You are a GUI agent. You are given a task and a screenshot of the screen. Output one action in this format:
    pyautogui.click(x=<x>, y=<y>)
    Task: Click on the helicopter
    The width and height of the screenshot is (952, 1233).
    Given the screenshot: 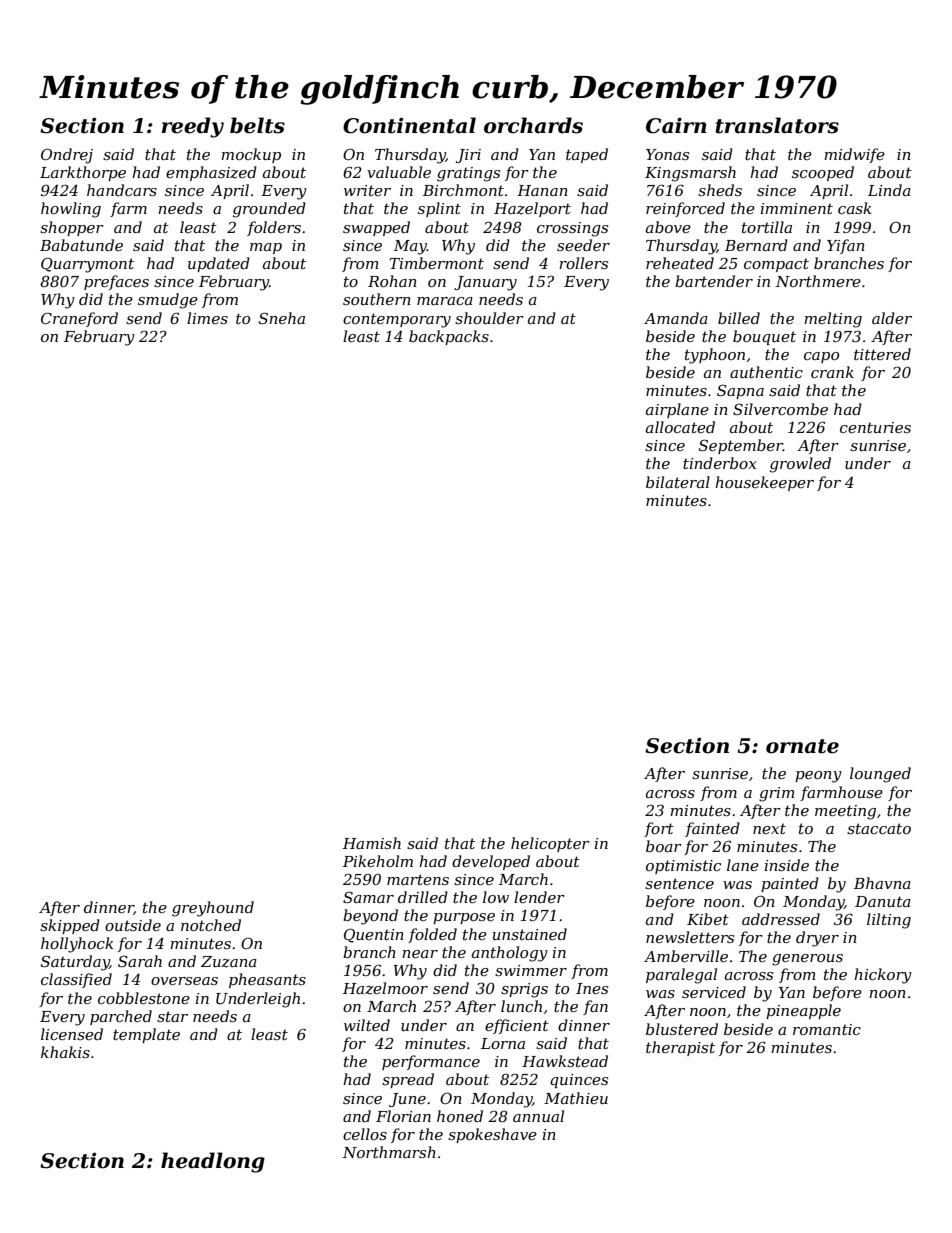 What is the action you would take?
    pyautogui.click(x=550, y=844)
